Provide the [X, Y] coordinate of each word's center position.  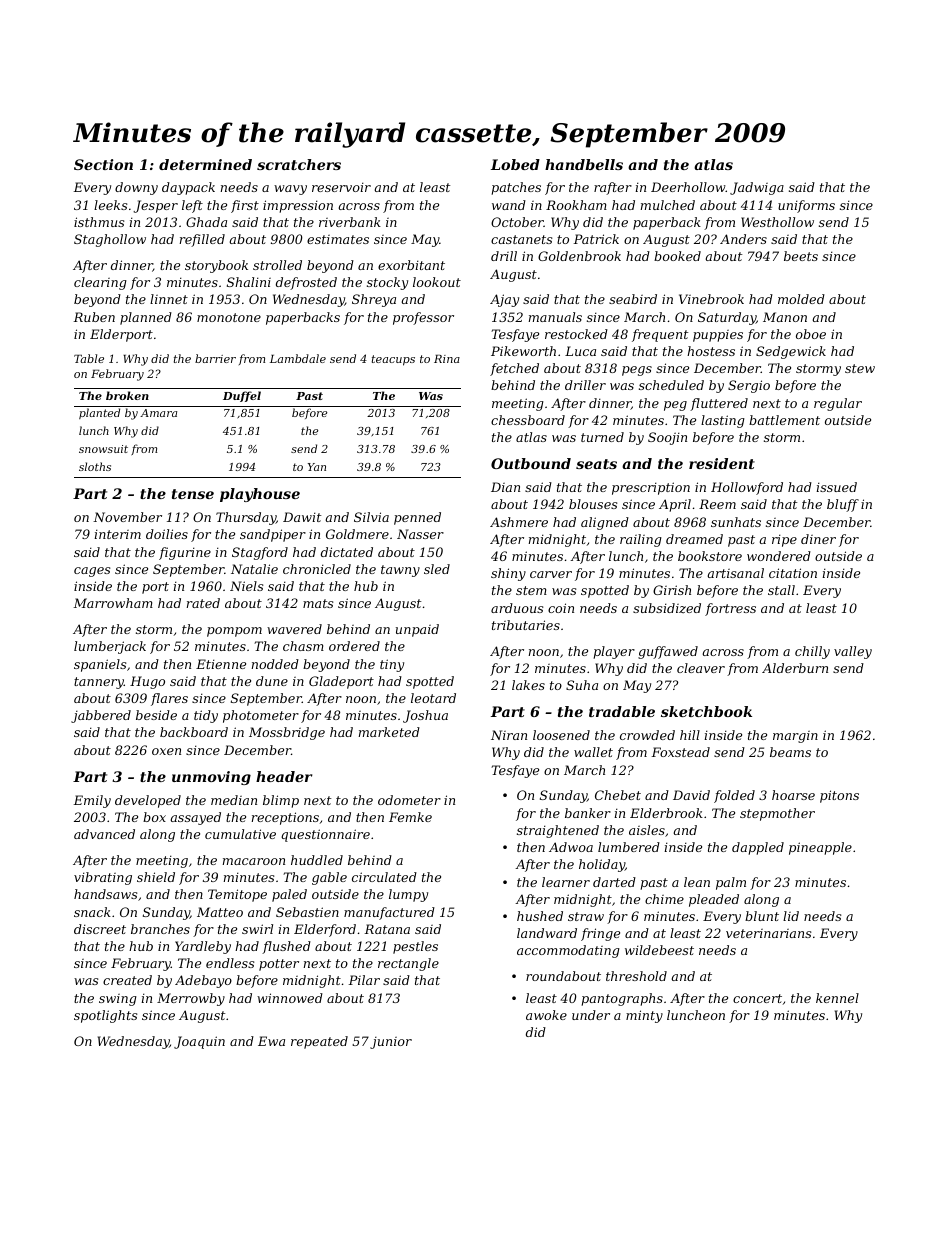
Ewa [271, 1041]
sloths [95, 466]
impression [298, 206]
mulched [668, 205]
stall [781, 590]
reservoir [341, 187]
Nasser [420, 534]
